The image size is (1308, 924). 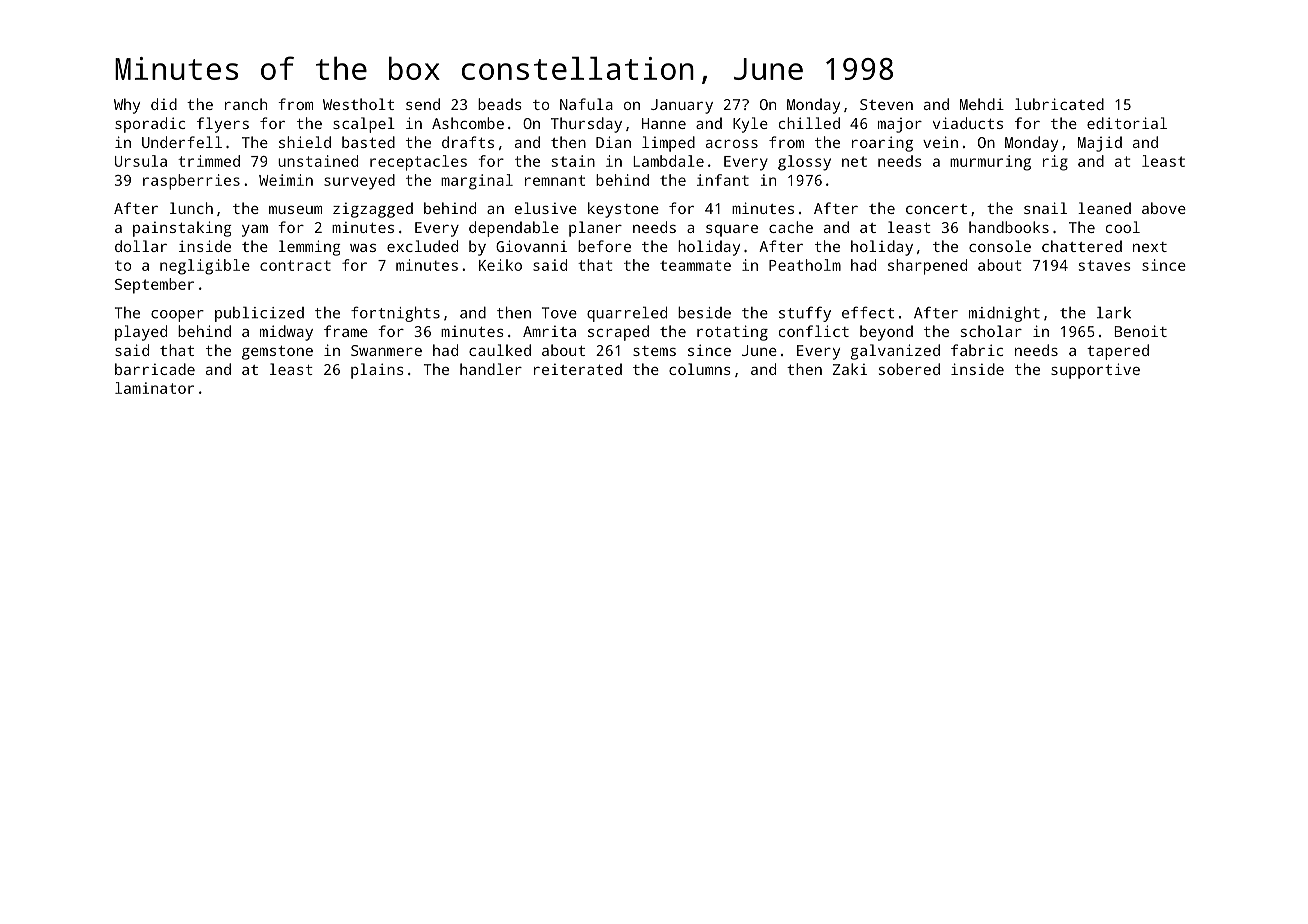 What do you see at coordinates (668, 161) in the screenshot?
I see `Lambdale` at bounding box center [668, 161].
